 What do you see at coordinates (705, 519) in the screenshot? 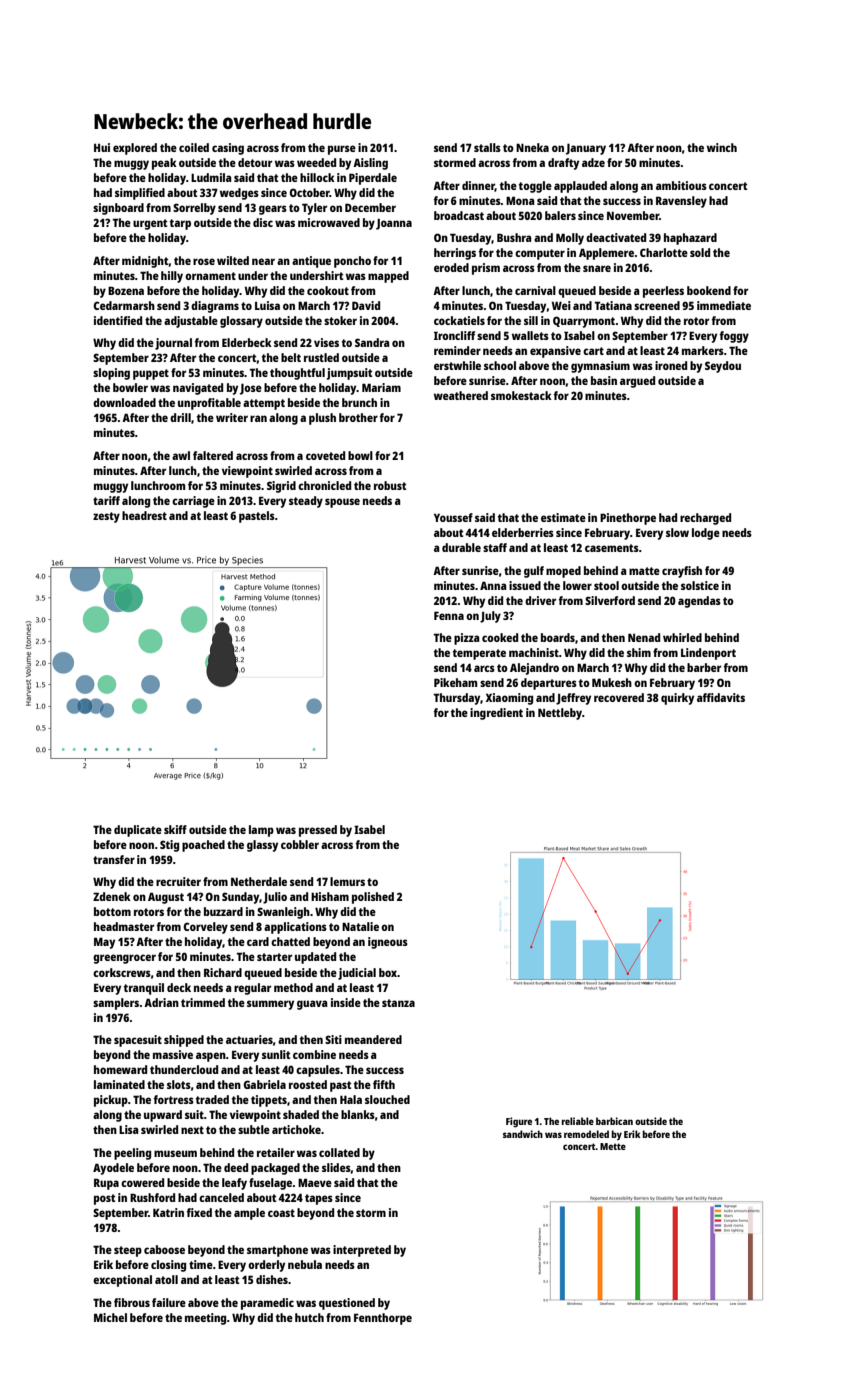
I see `recharged` at bounding box center [705, 519].
